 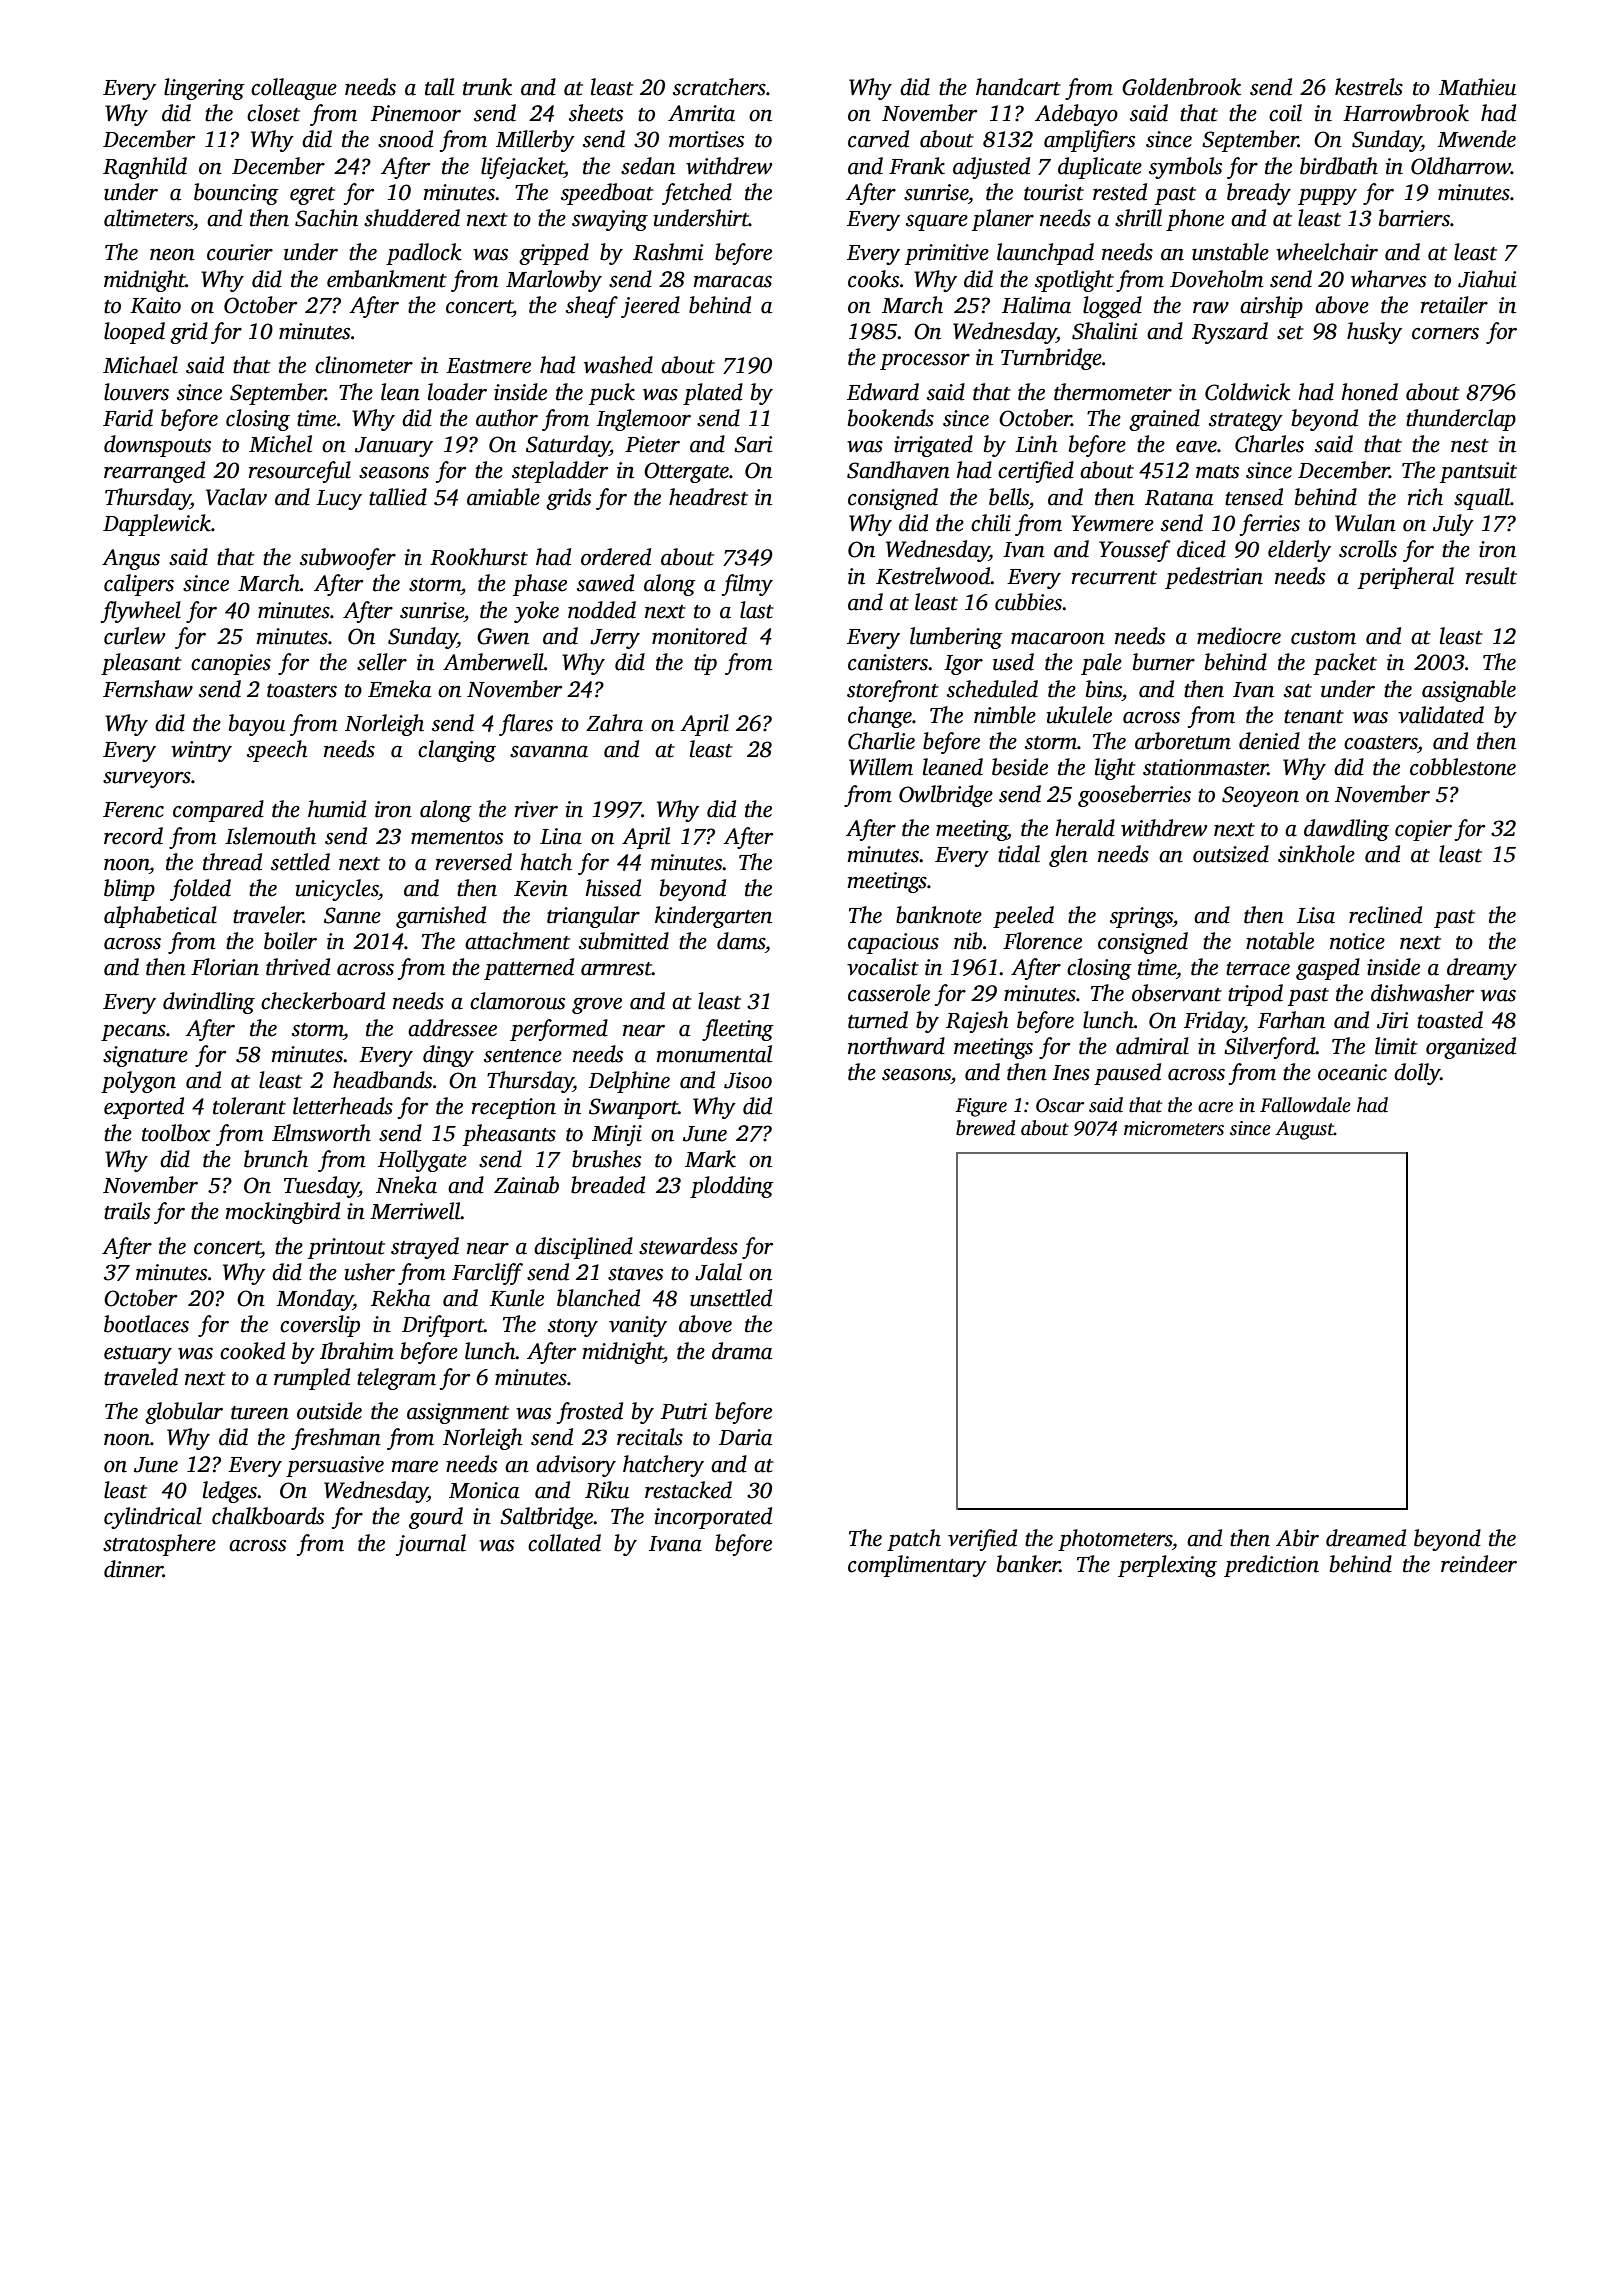 What do you see at coordinates (1018, 87) in the screenshot?
I see `handcart` at bounding box center [1018, 87].
